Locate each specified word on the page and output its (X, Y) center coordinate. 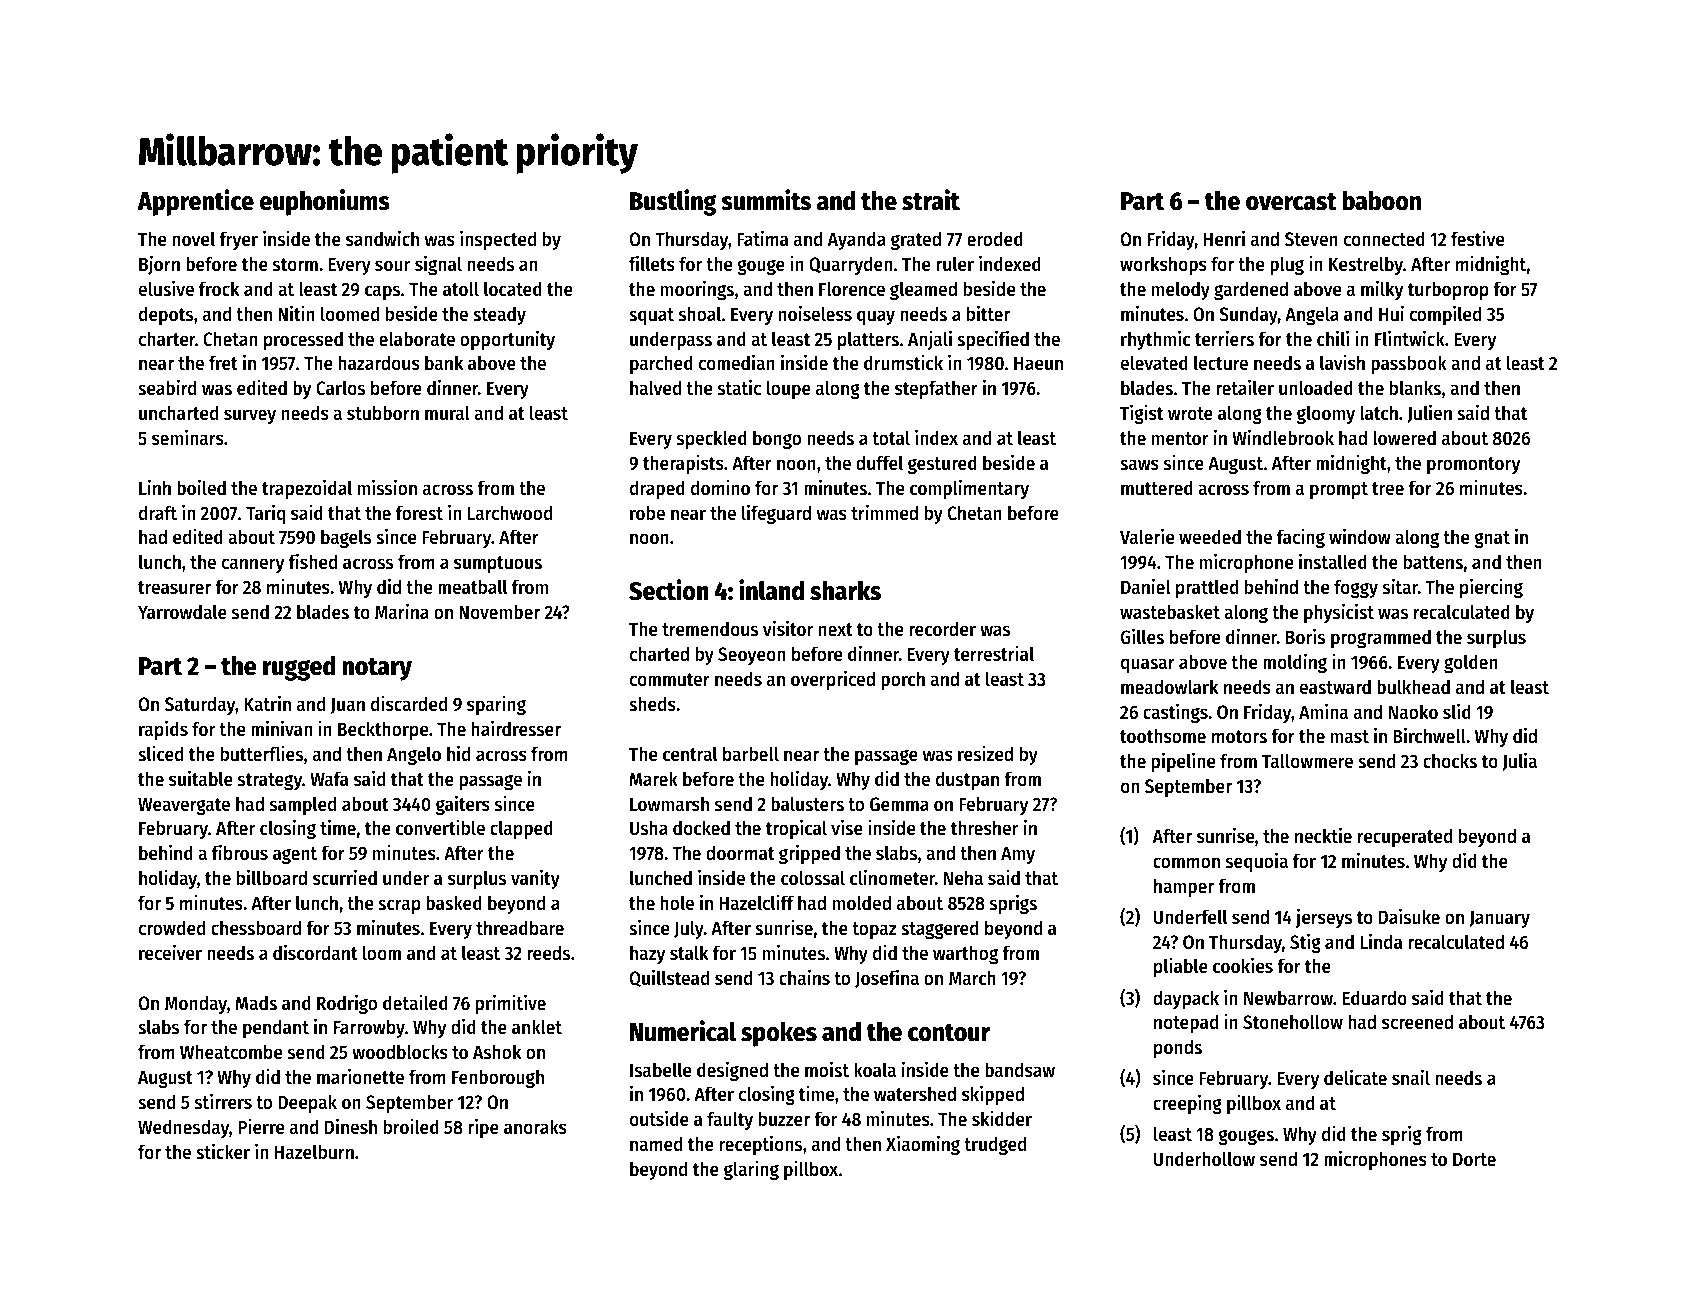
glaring (751, 1170)
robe (647, 513)
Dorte (1474, 1159)
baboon (1381, 200)
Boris (1305, 636)
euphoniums (325, 202)
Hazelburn (314, 1152)
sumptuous (498, 564)
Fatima (762, 238)
